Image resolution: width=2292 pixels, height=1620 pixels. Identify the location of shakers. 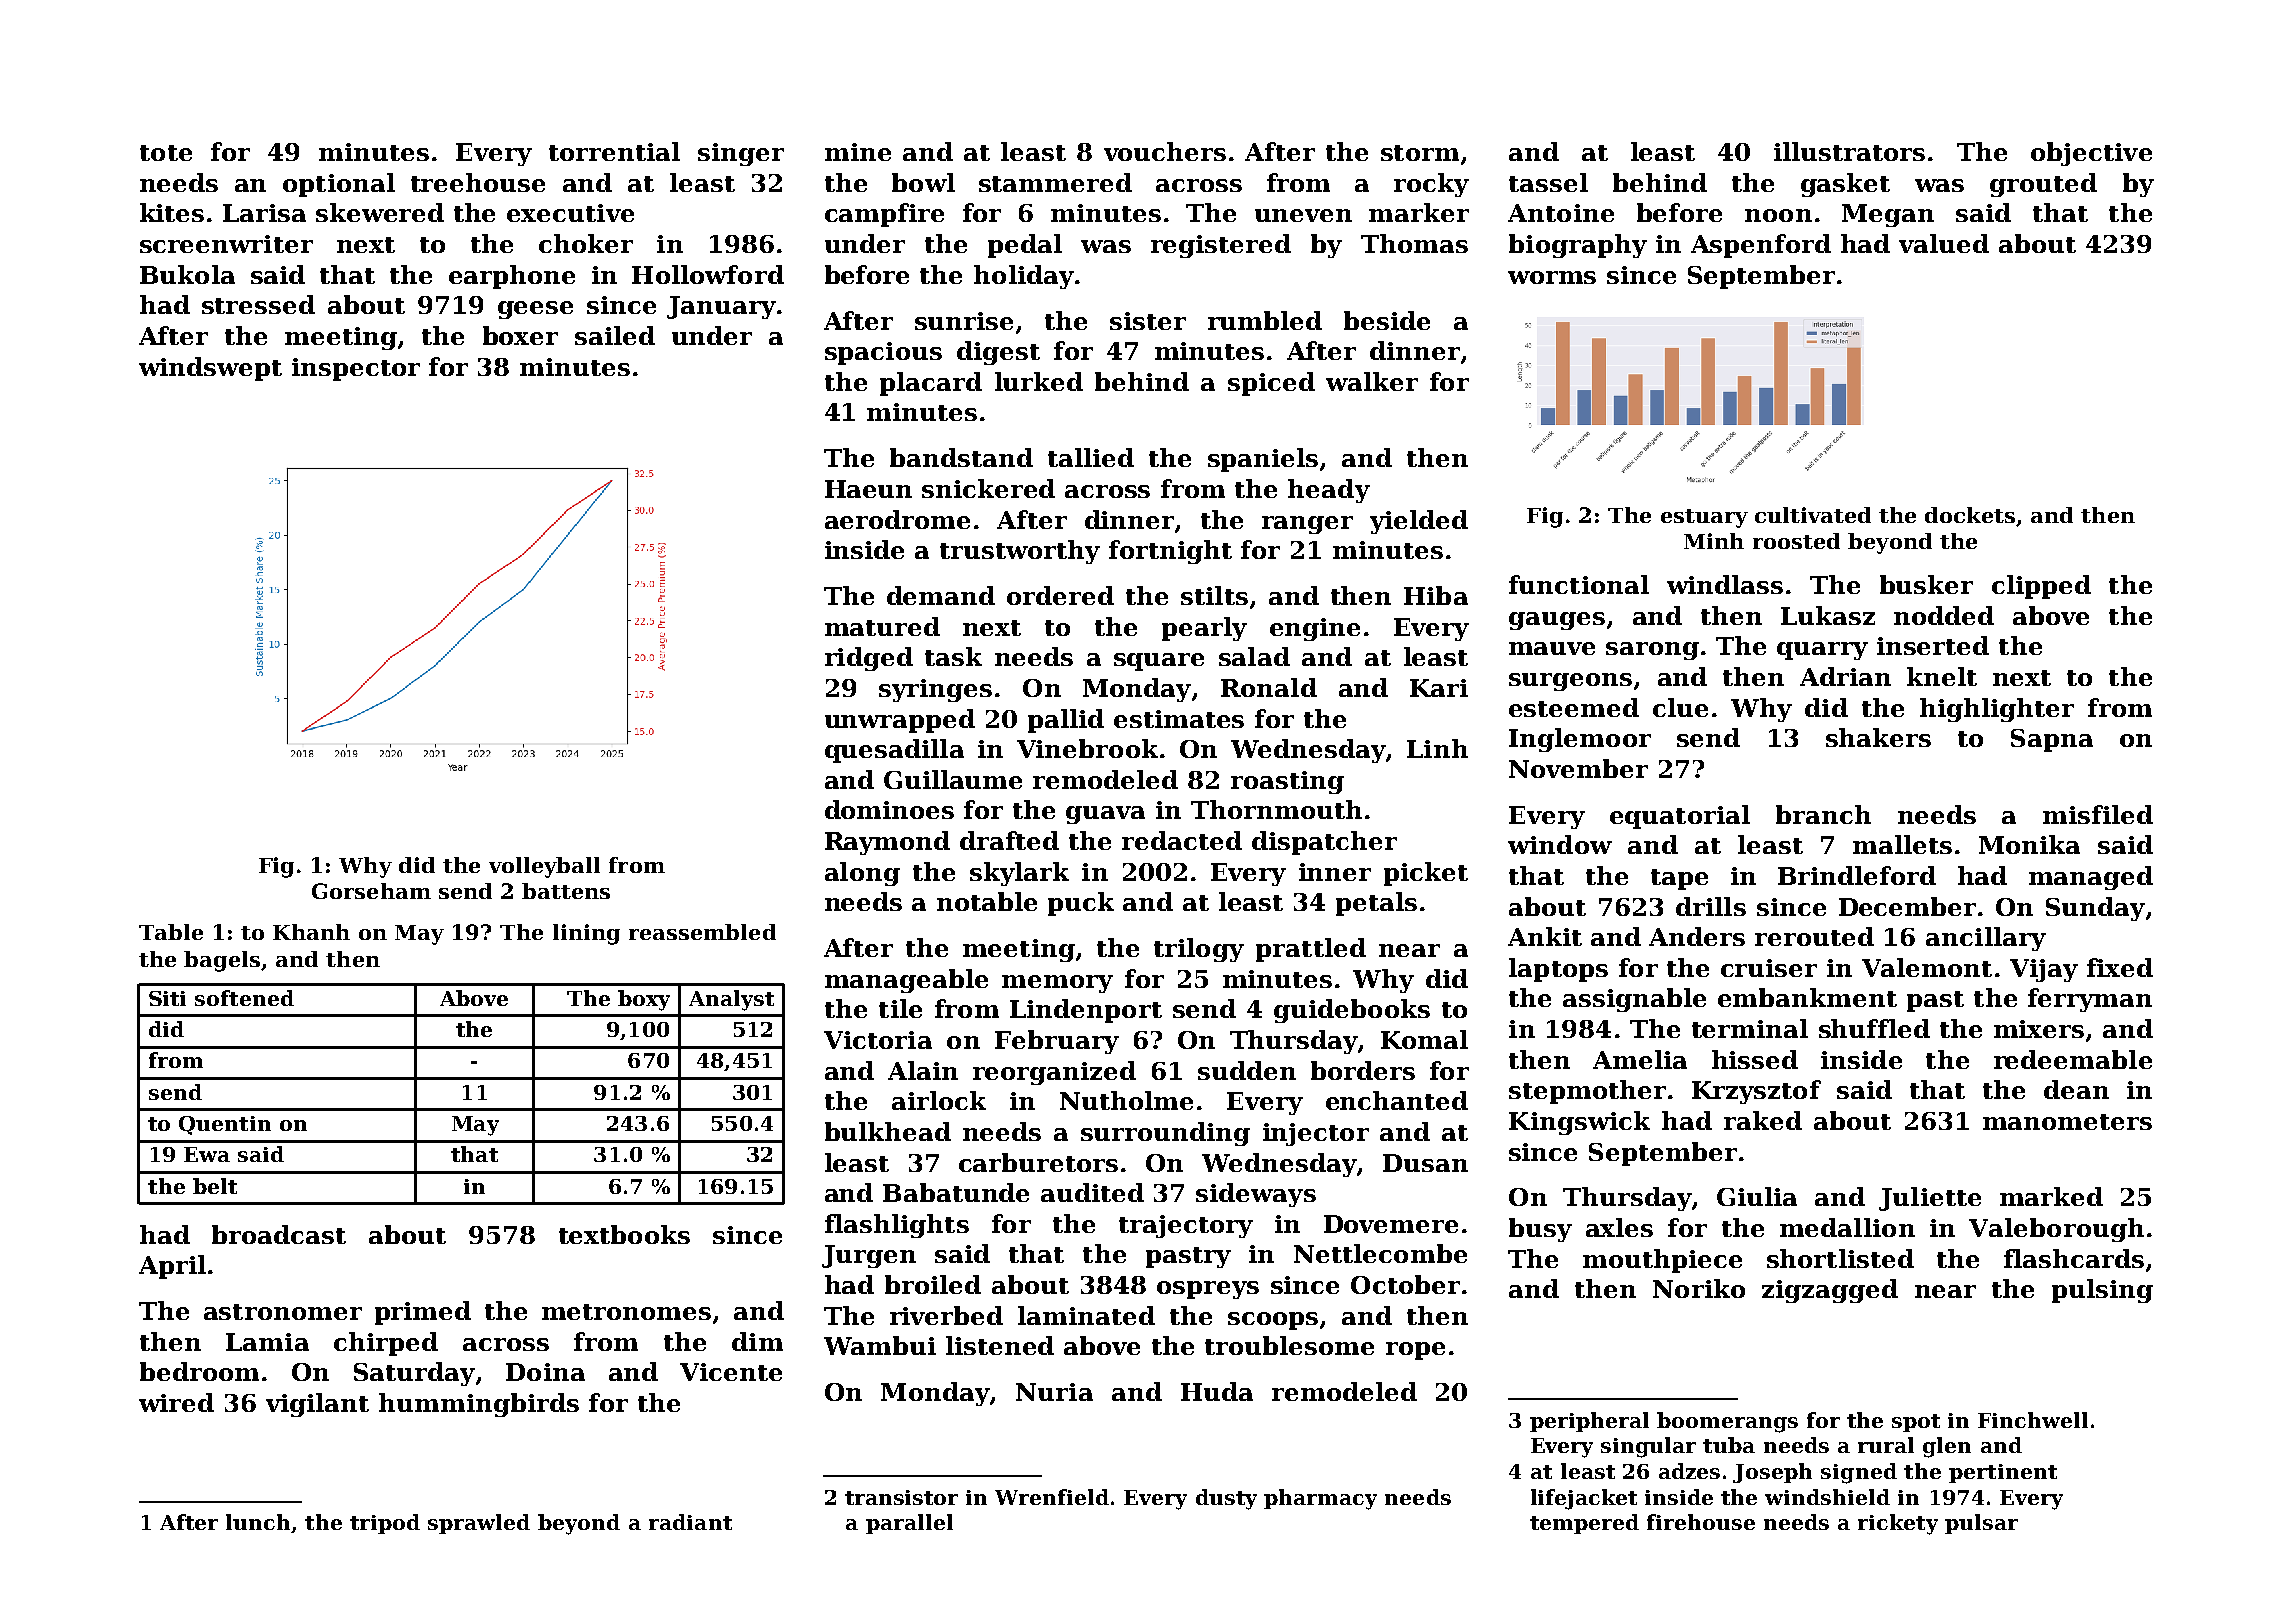
(1878, 737).
